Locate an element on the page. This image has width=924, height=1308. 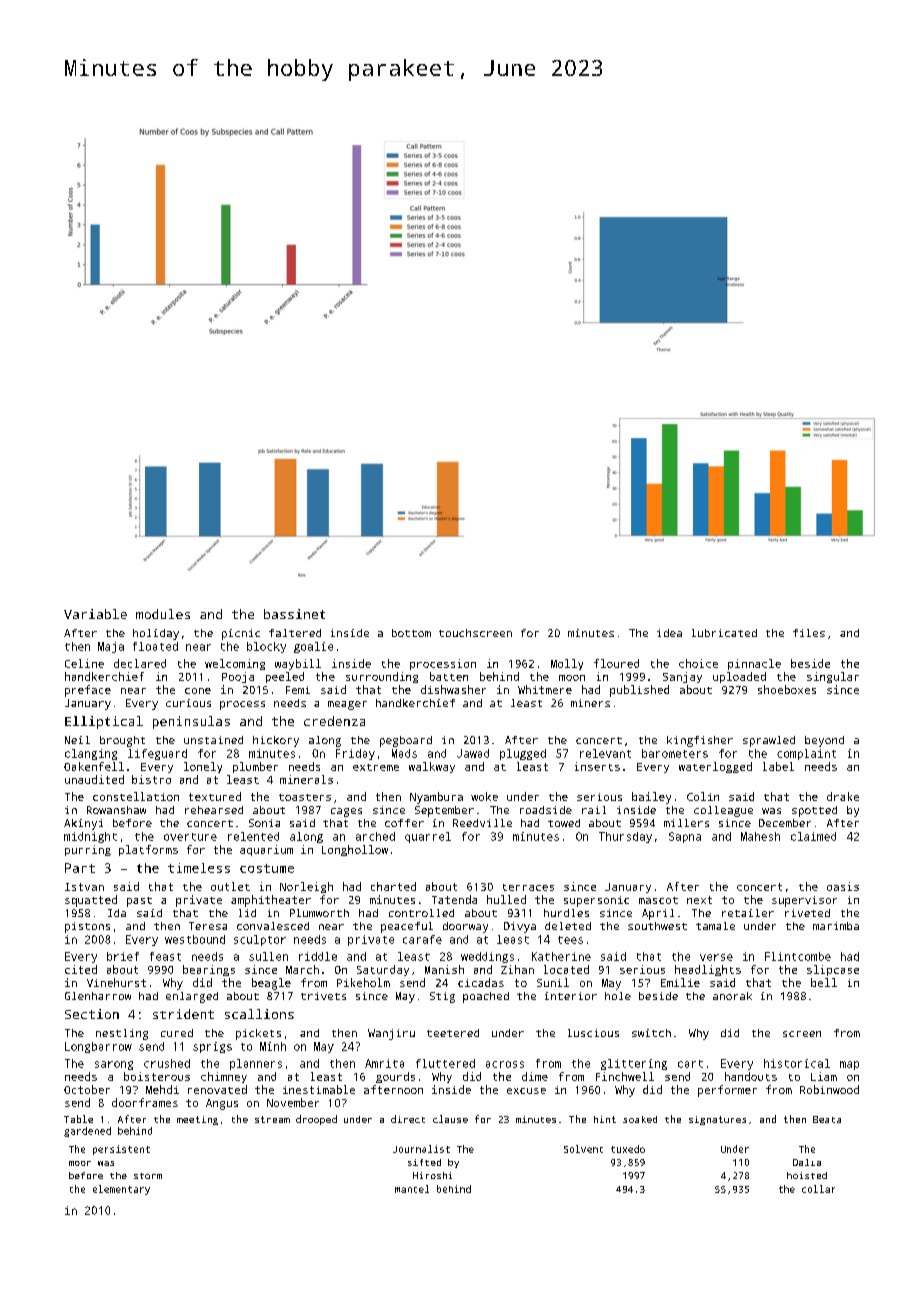
Variable is located at coordinates (95, 614).
